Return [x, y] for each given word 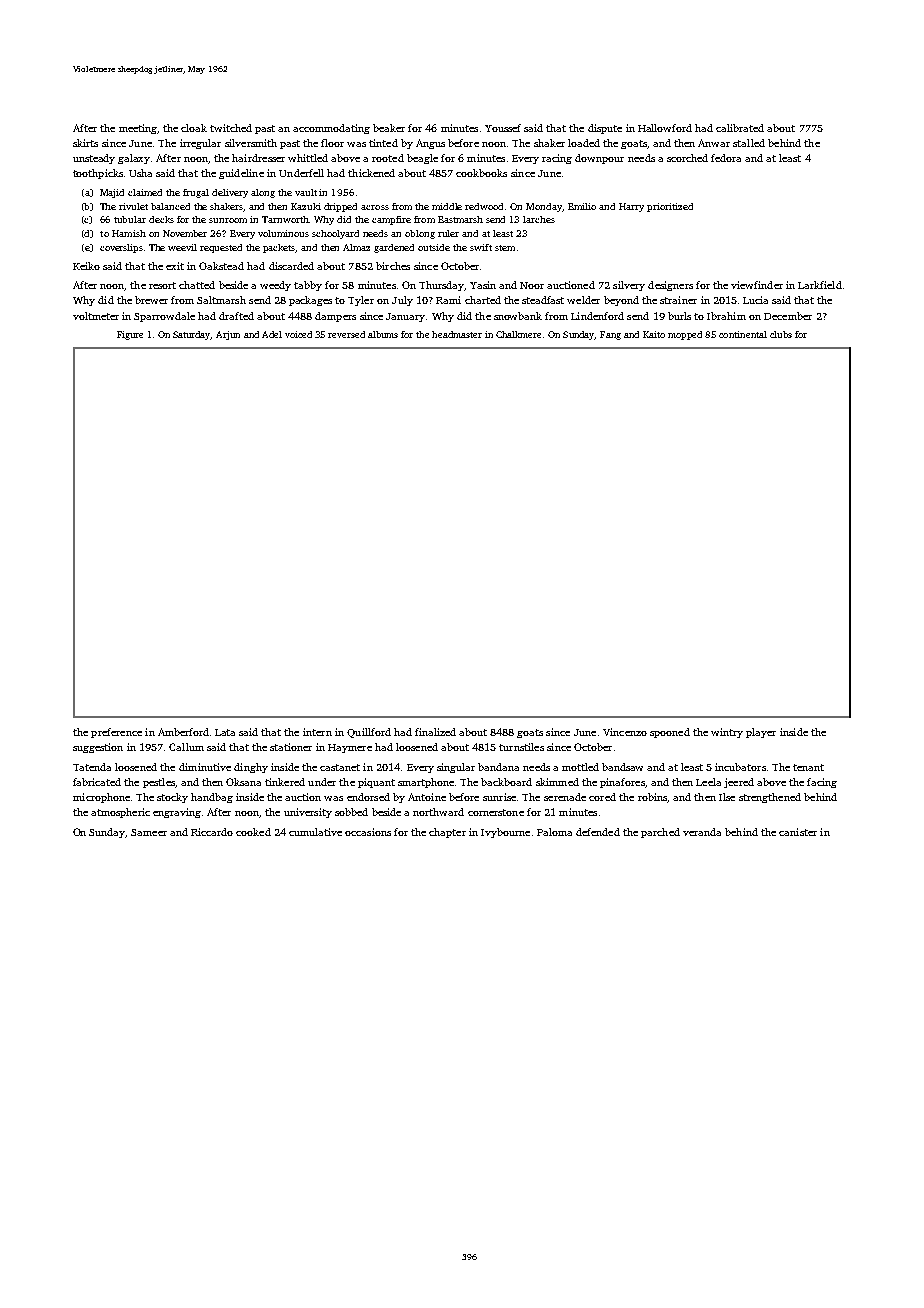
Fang [610, 335]
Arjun [228, 335]
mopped [685, 335]
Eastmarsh [460, 219]
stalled [749, 143]
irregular [200, 144]
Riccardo [212, 832]
